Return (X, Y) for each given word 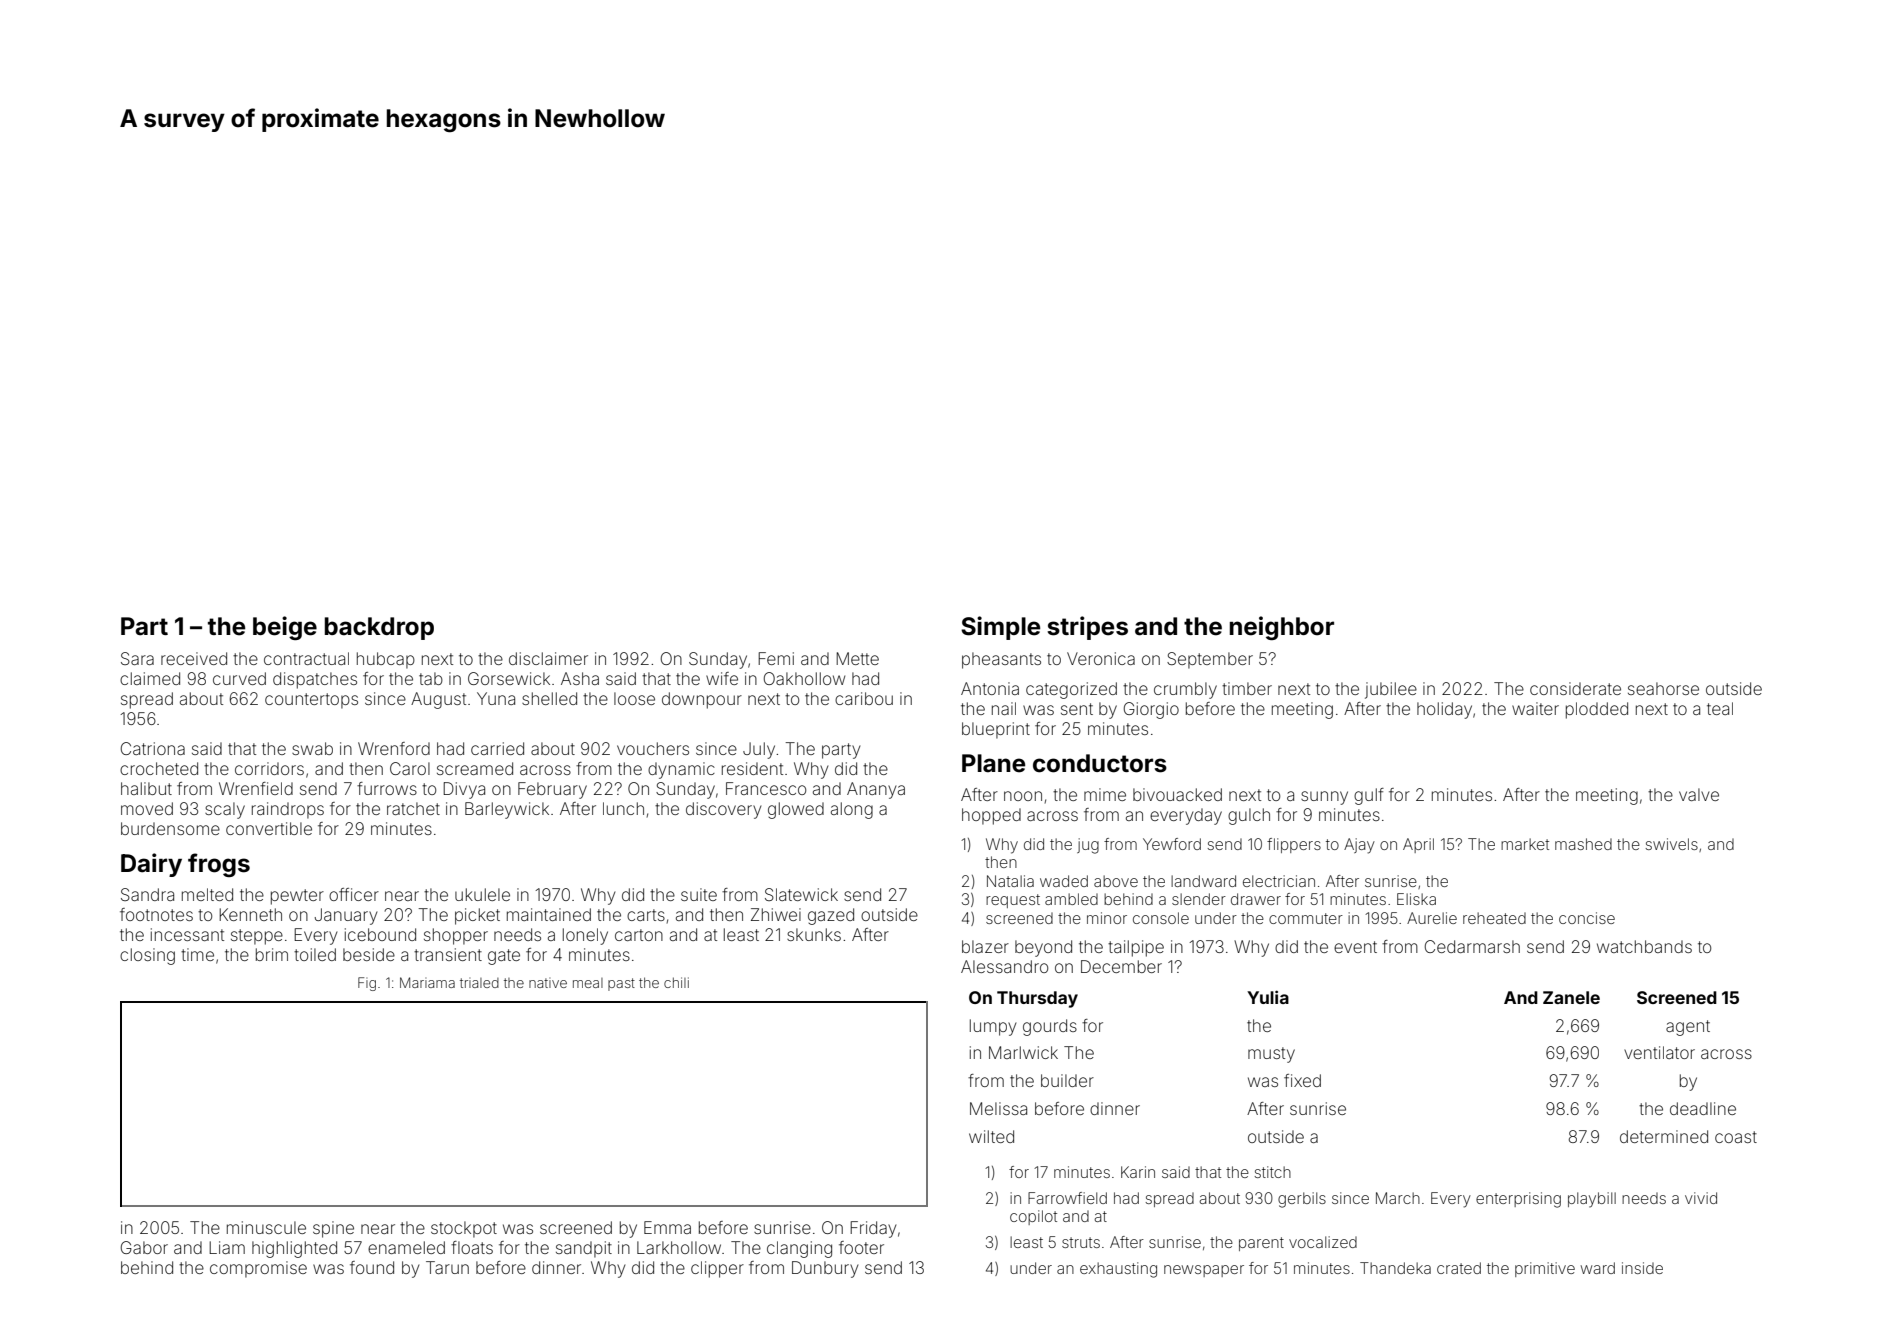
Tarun (447, 1267)
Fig (367, 984)
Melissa (998, 1108)
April (1418, 845)
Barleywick (507, 810)
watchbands (1644, 946)
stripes (1087, 628)
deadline (1703, 1108)
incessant (187, 934)
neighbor (1282, 628)
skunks (814, 934)
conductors (1100, 763)
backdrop (379, 628)
